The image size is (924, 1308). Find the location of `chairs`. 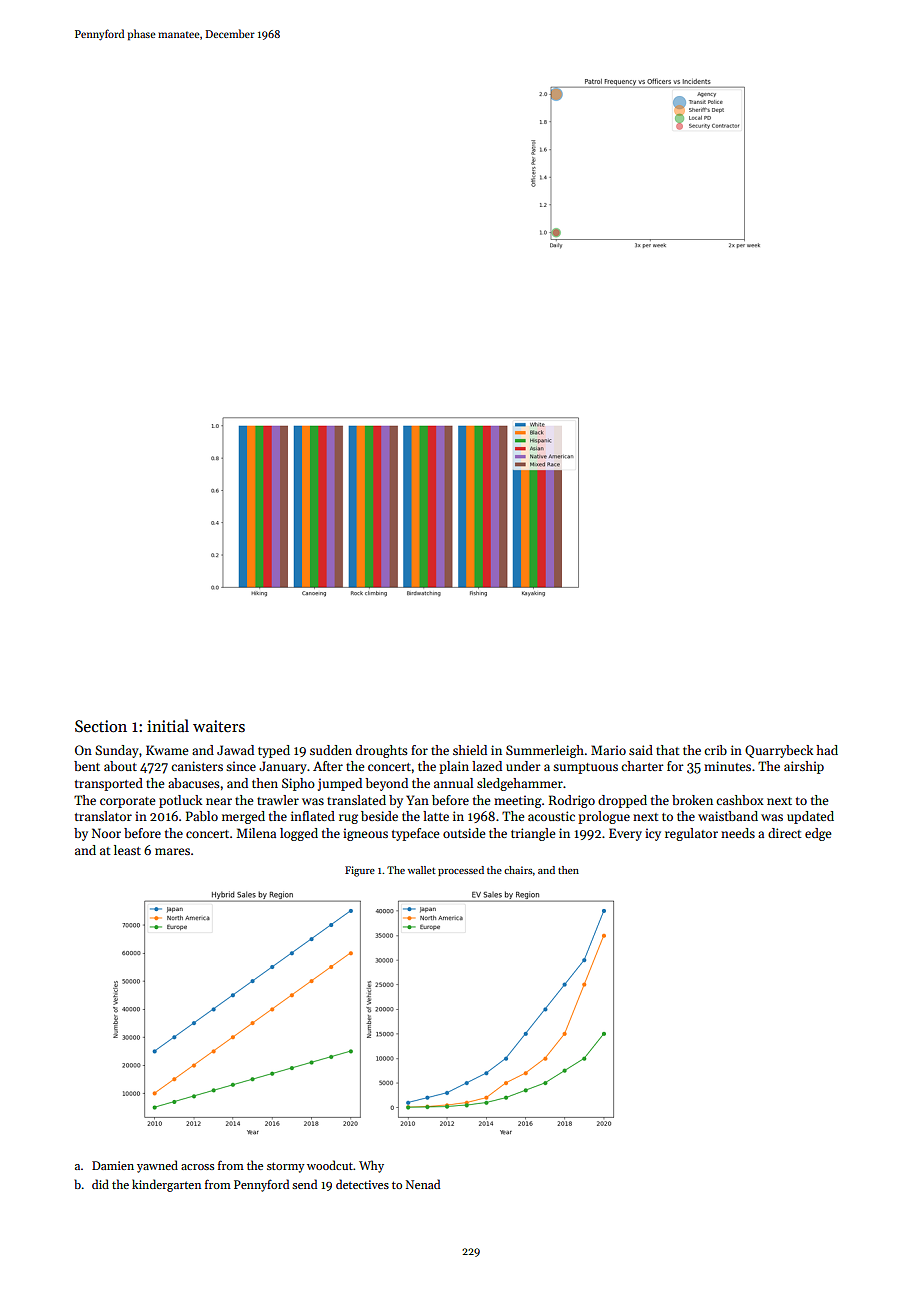

chairs is located at coordinates (518, 870).
